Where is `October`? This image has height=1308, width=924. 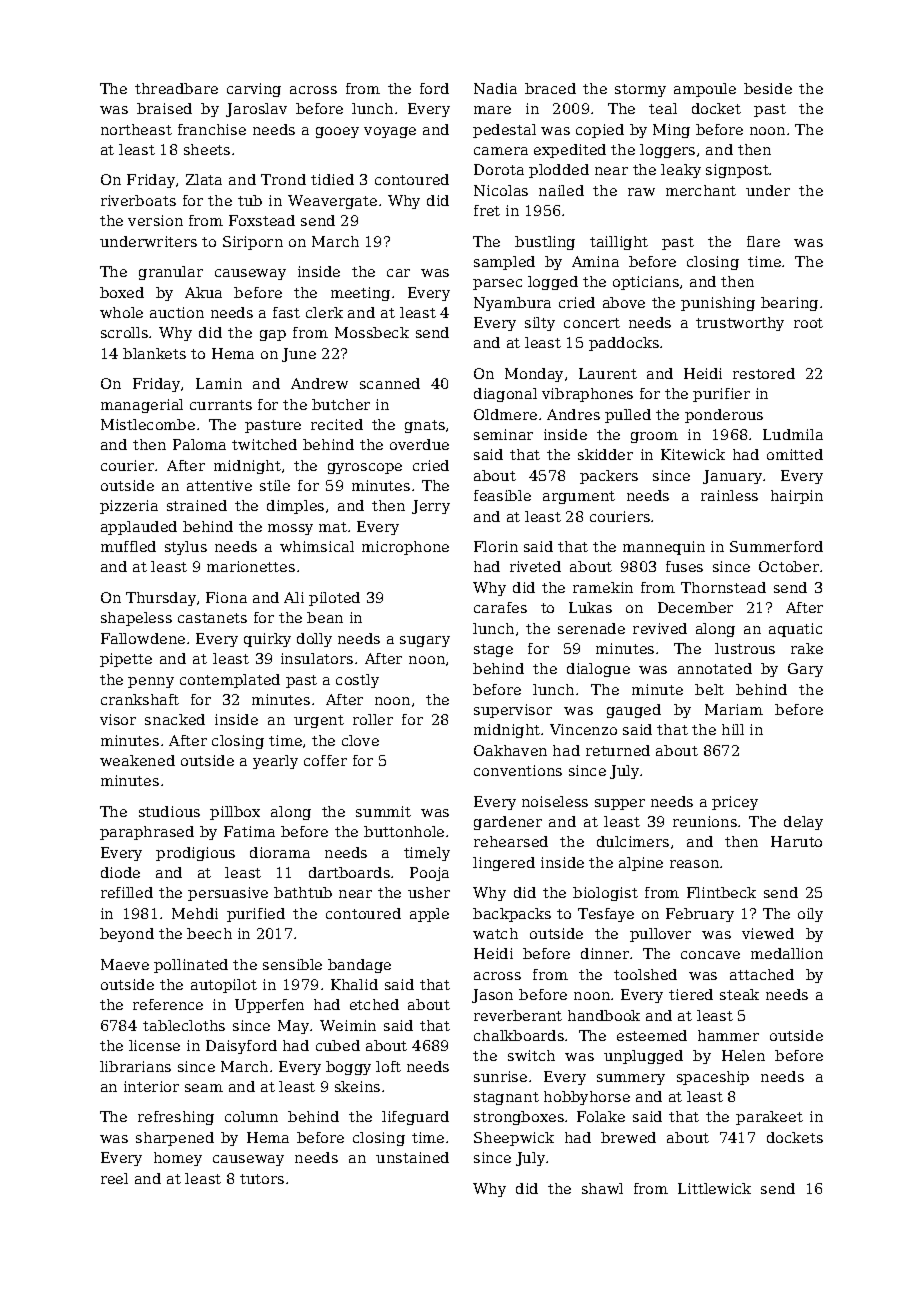
October is located at coordinates (789, 566).
